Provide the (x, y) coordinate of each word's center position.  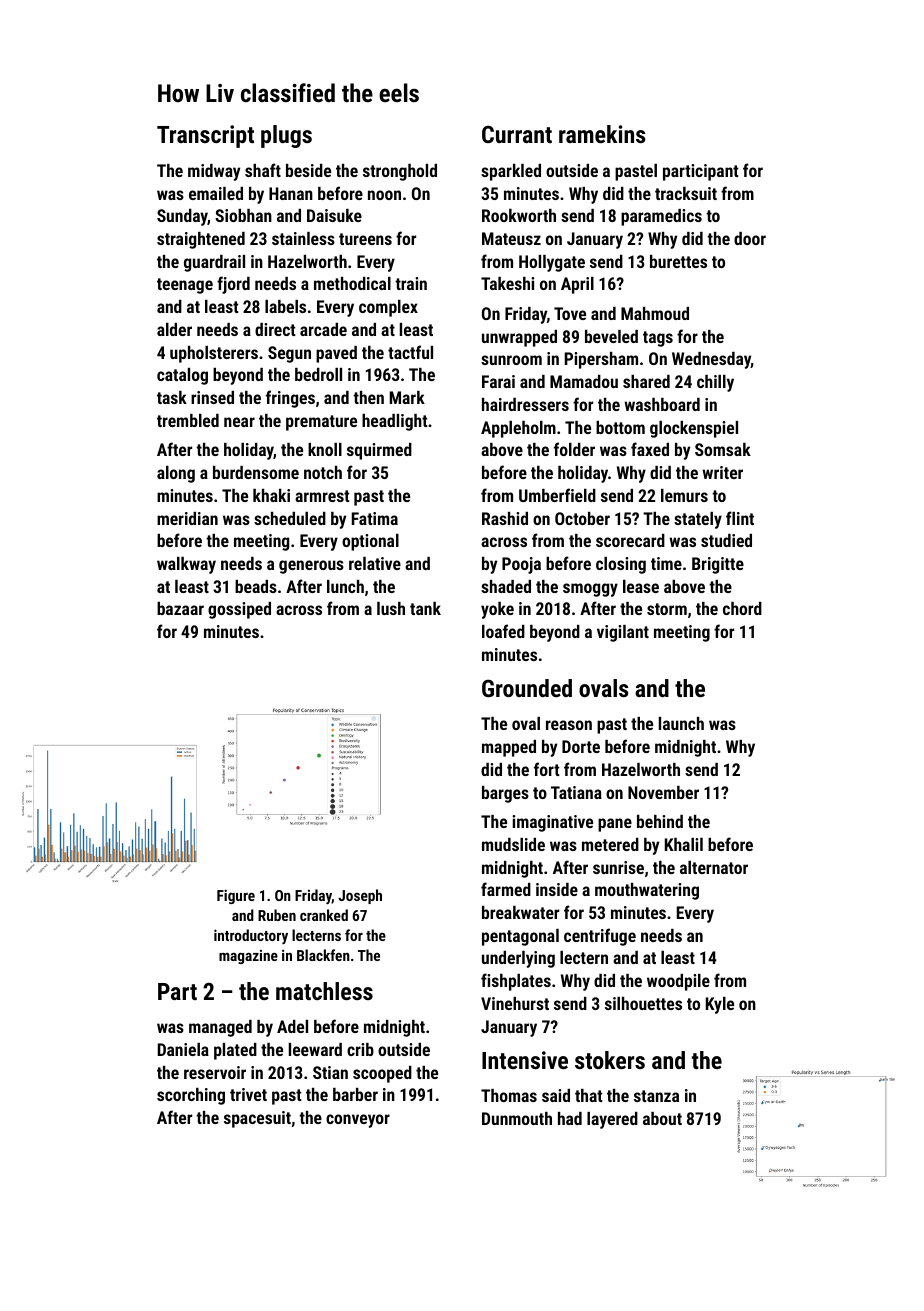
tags (658, 339)
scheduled (290, 518)
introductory (251, 936)
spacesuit (257, 1119)
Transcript (205, 136)
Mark (407, 397)
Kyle (720, 1005)
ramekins (602, 134)
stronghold (400, 172)
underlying (518, 959)
